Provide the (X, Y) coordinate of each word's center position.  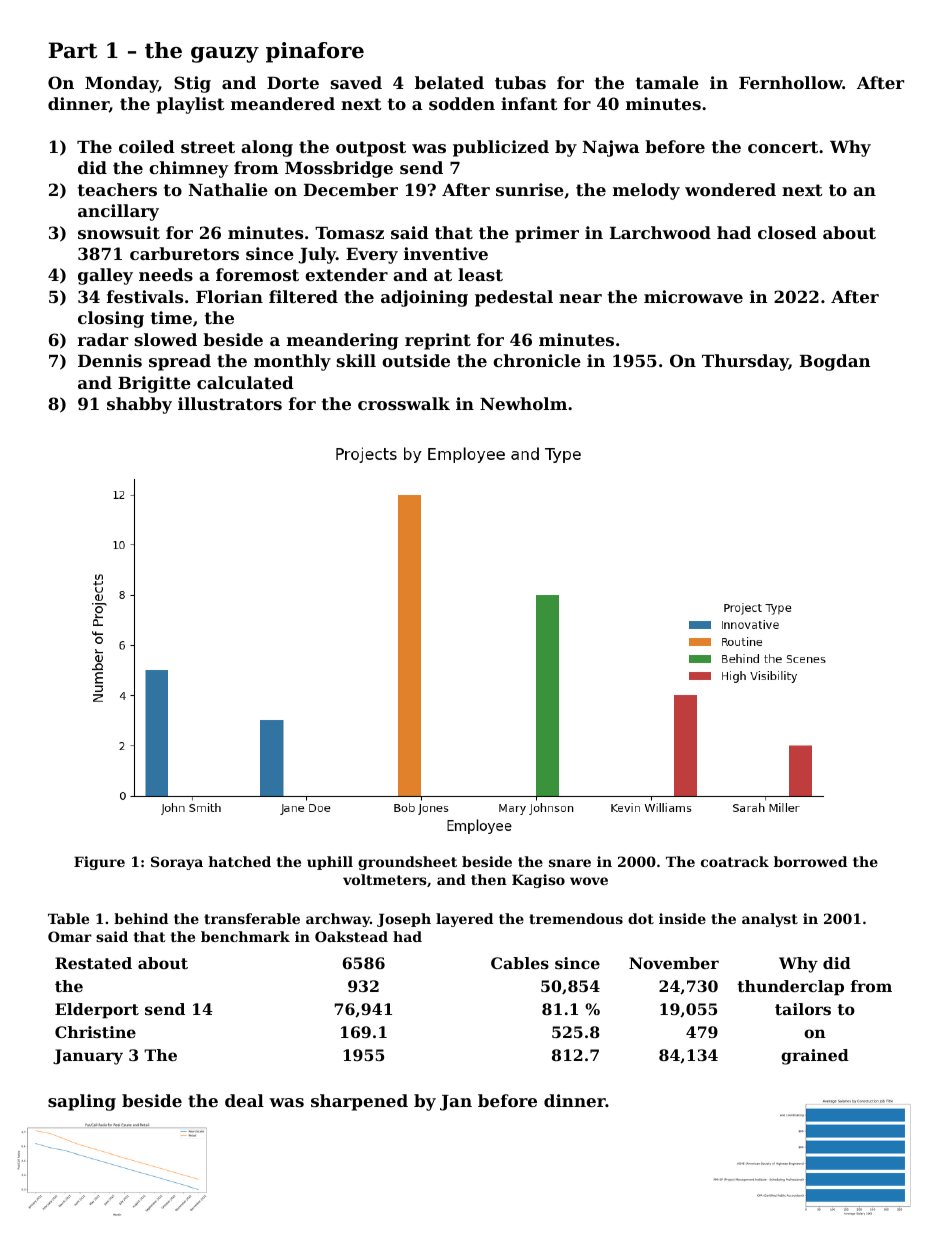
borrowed (810, 861)
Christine (95, 1032)
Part (72, 50)
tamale (667, 82)
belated (449, 82)
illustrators (230, 403)
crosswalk (404, 403)
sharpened (359, 1102)
